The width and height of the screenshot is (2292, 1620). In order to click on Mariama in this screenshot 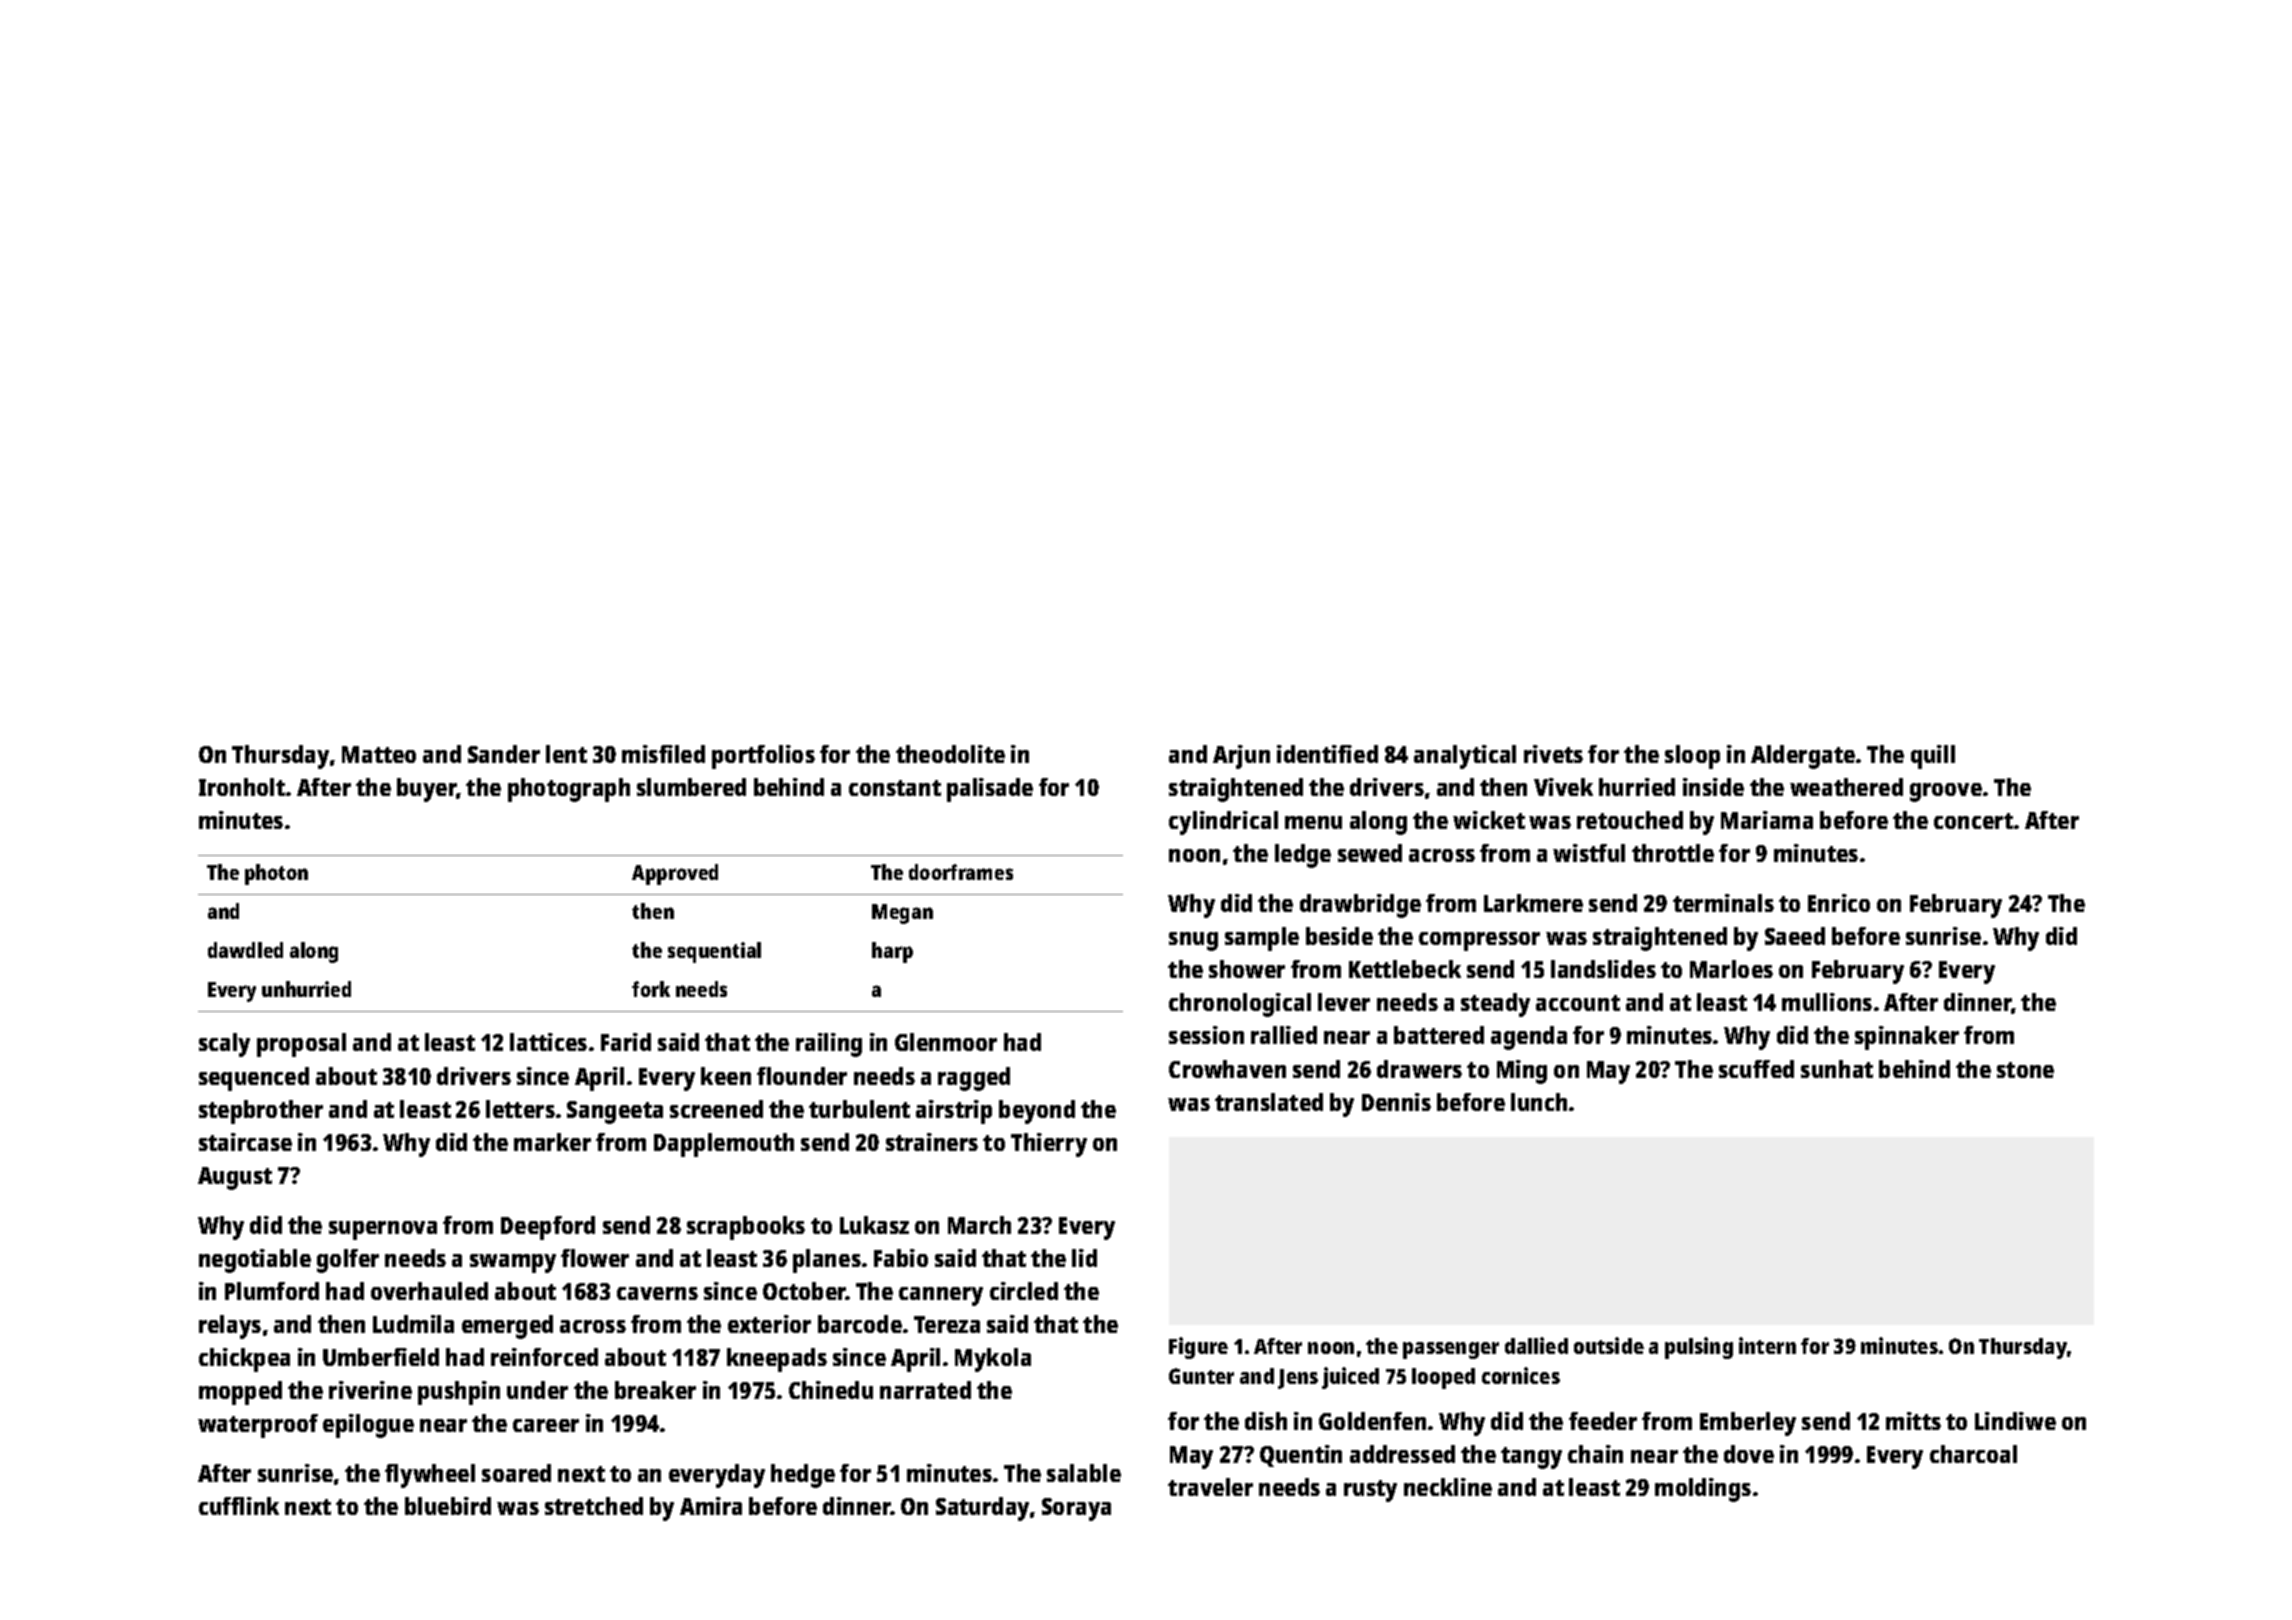, I will do `click(1767, 820)`.
